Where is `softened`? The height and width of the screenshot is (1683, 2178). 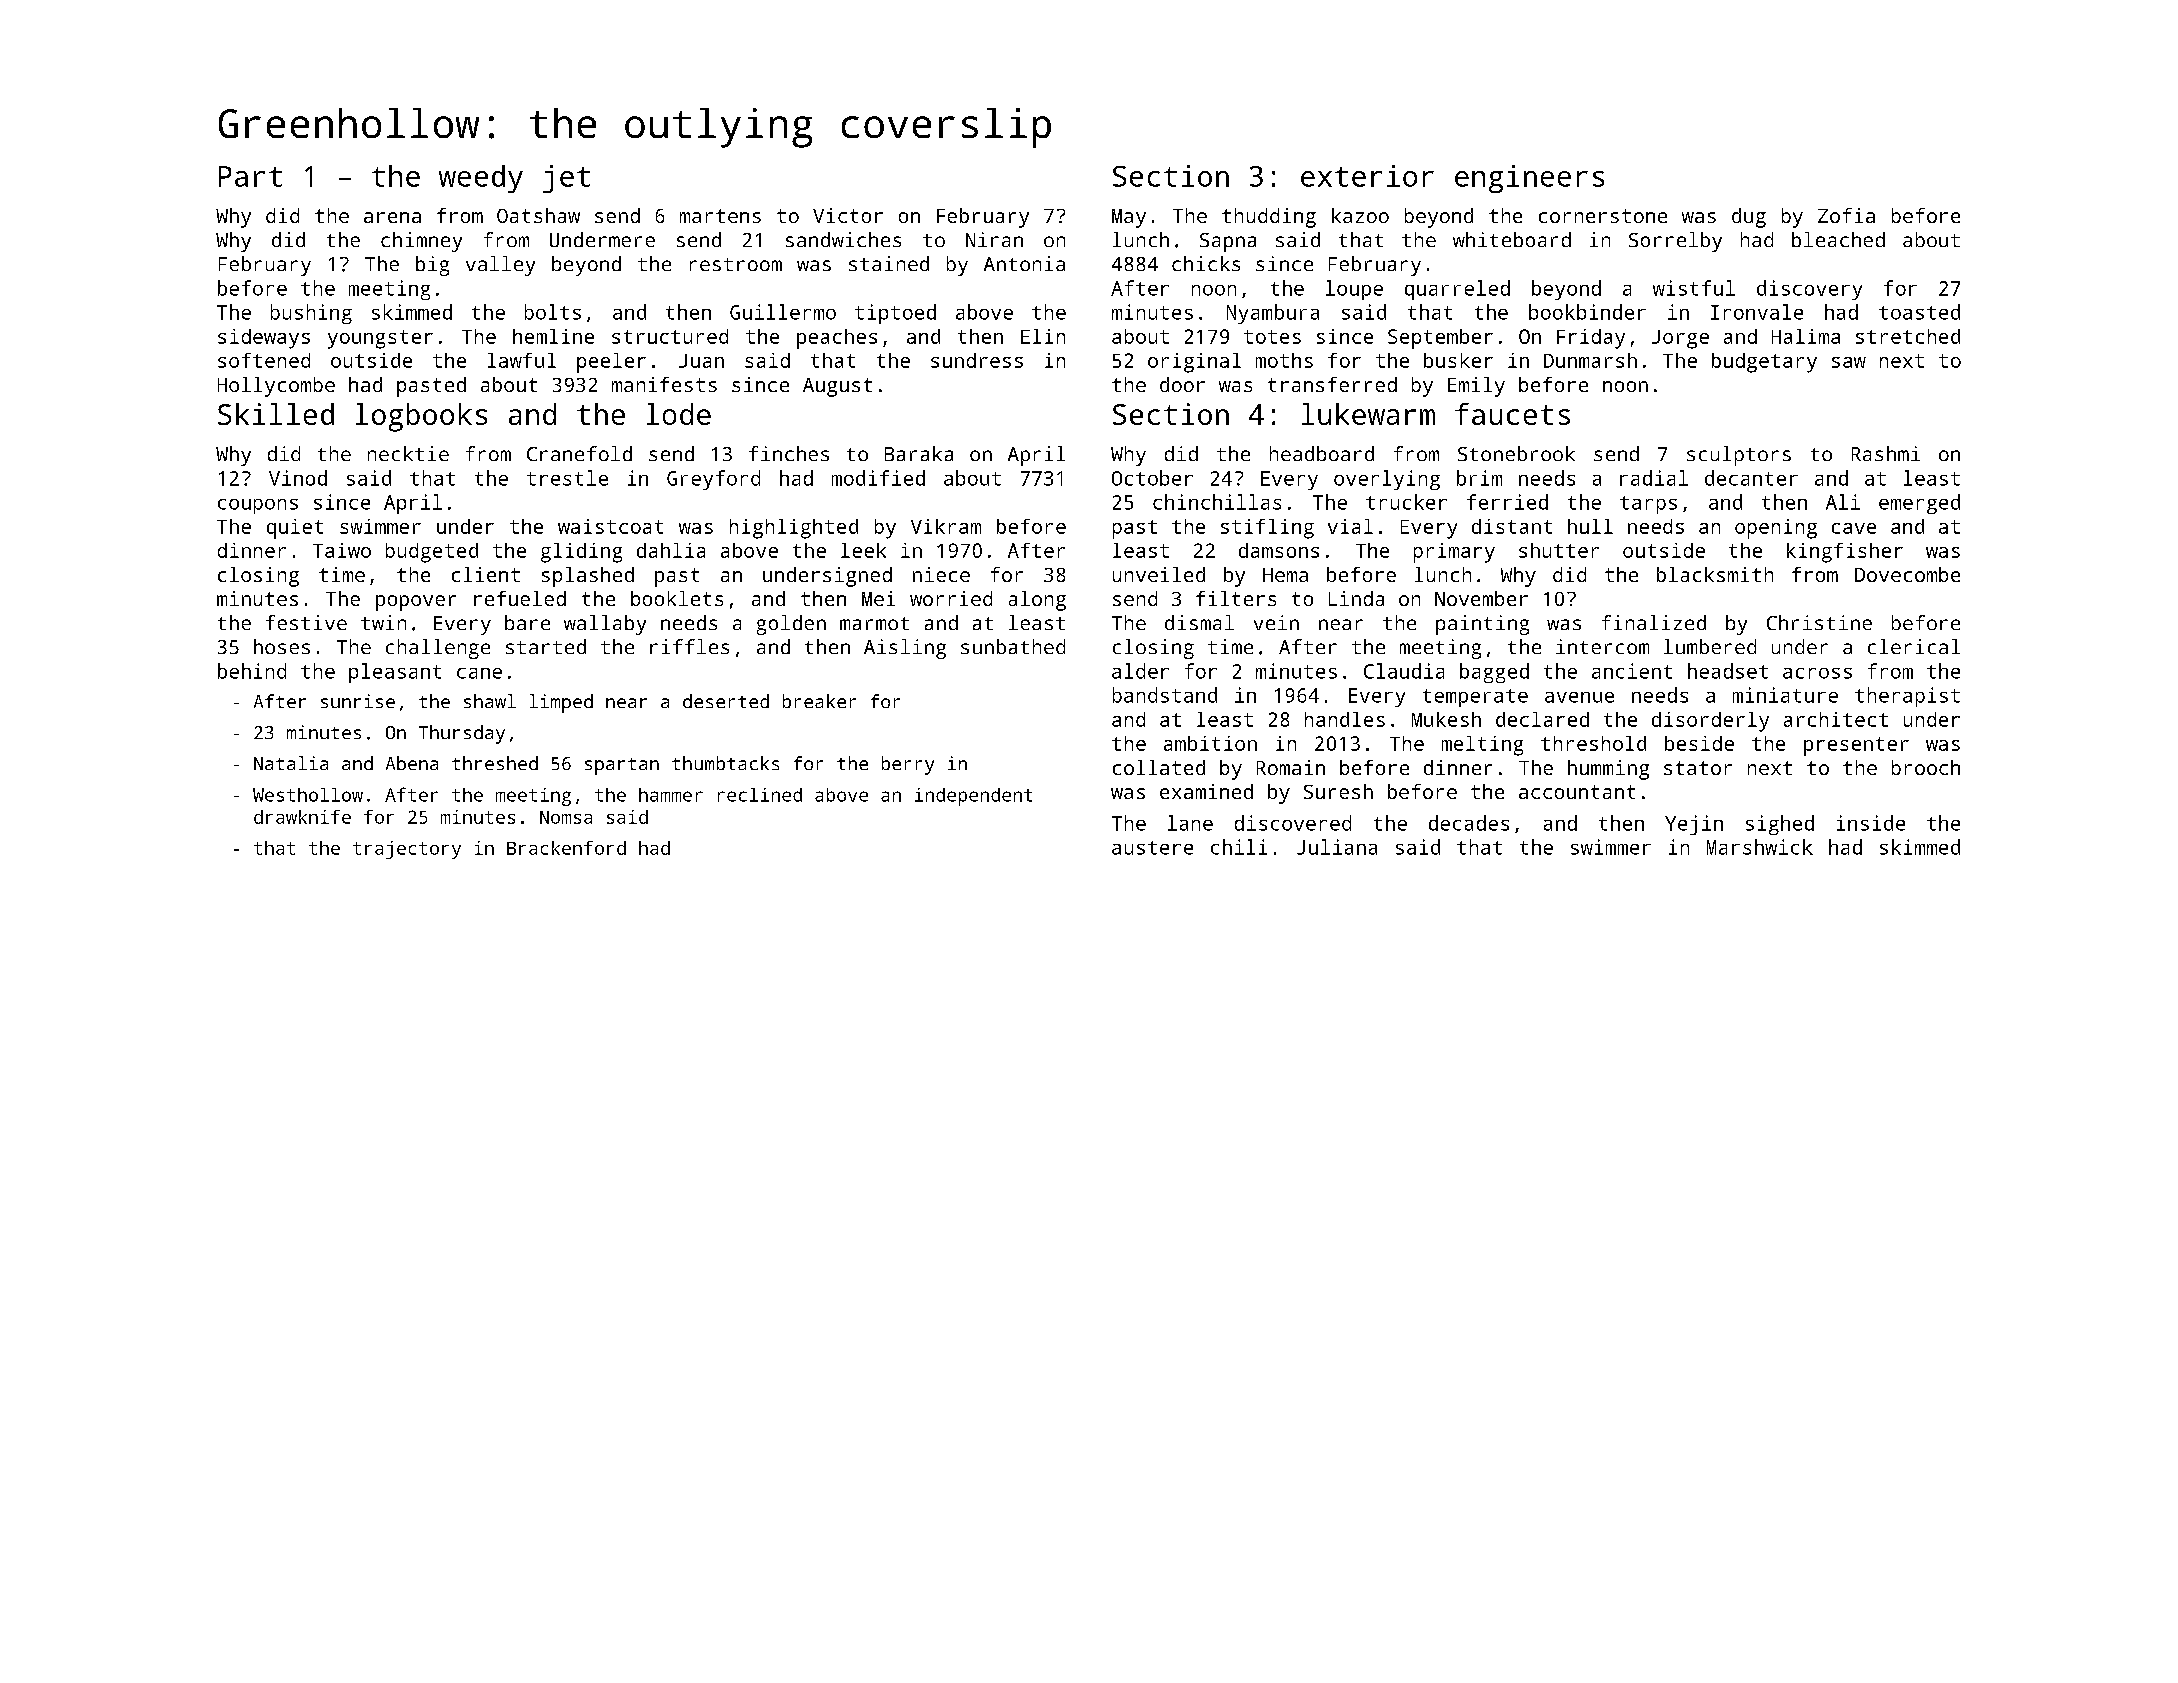
softened is located at coordinates (264, 360).
